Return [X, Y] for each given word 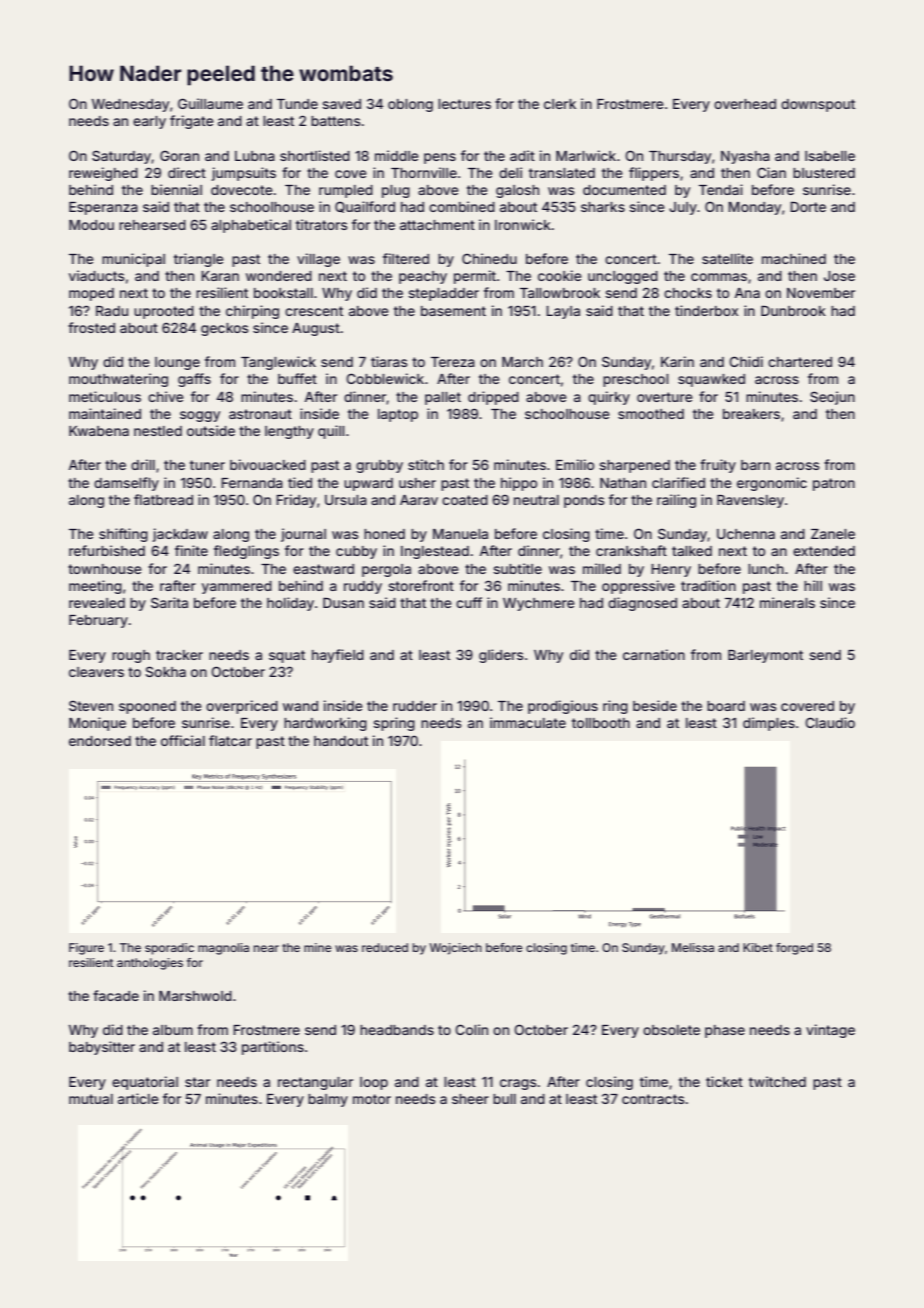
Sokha [165, 671]
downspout [818, 105]
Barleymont [765, 656]
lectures [464, 104]
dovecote [242, 190]
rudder [415, 706]
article [138, 1098]
